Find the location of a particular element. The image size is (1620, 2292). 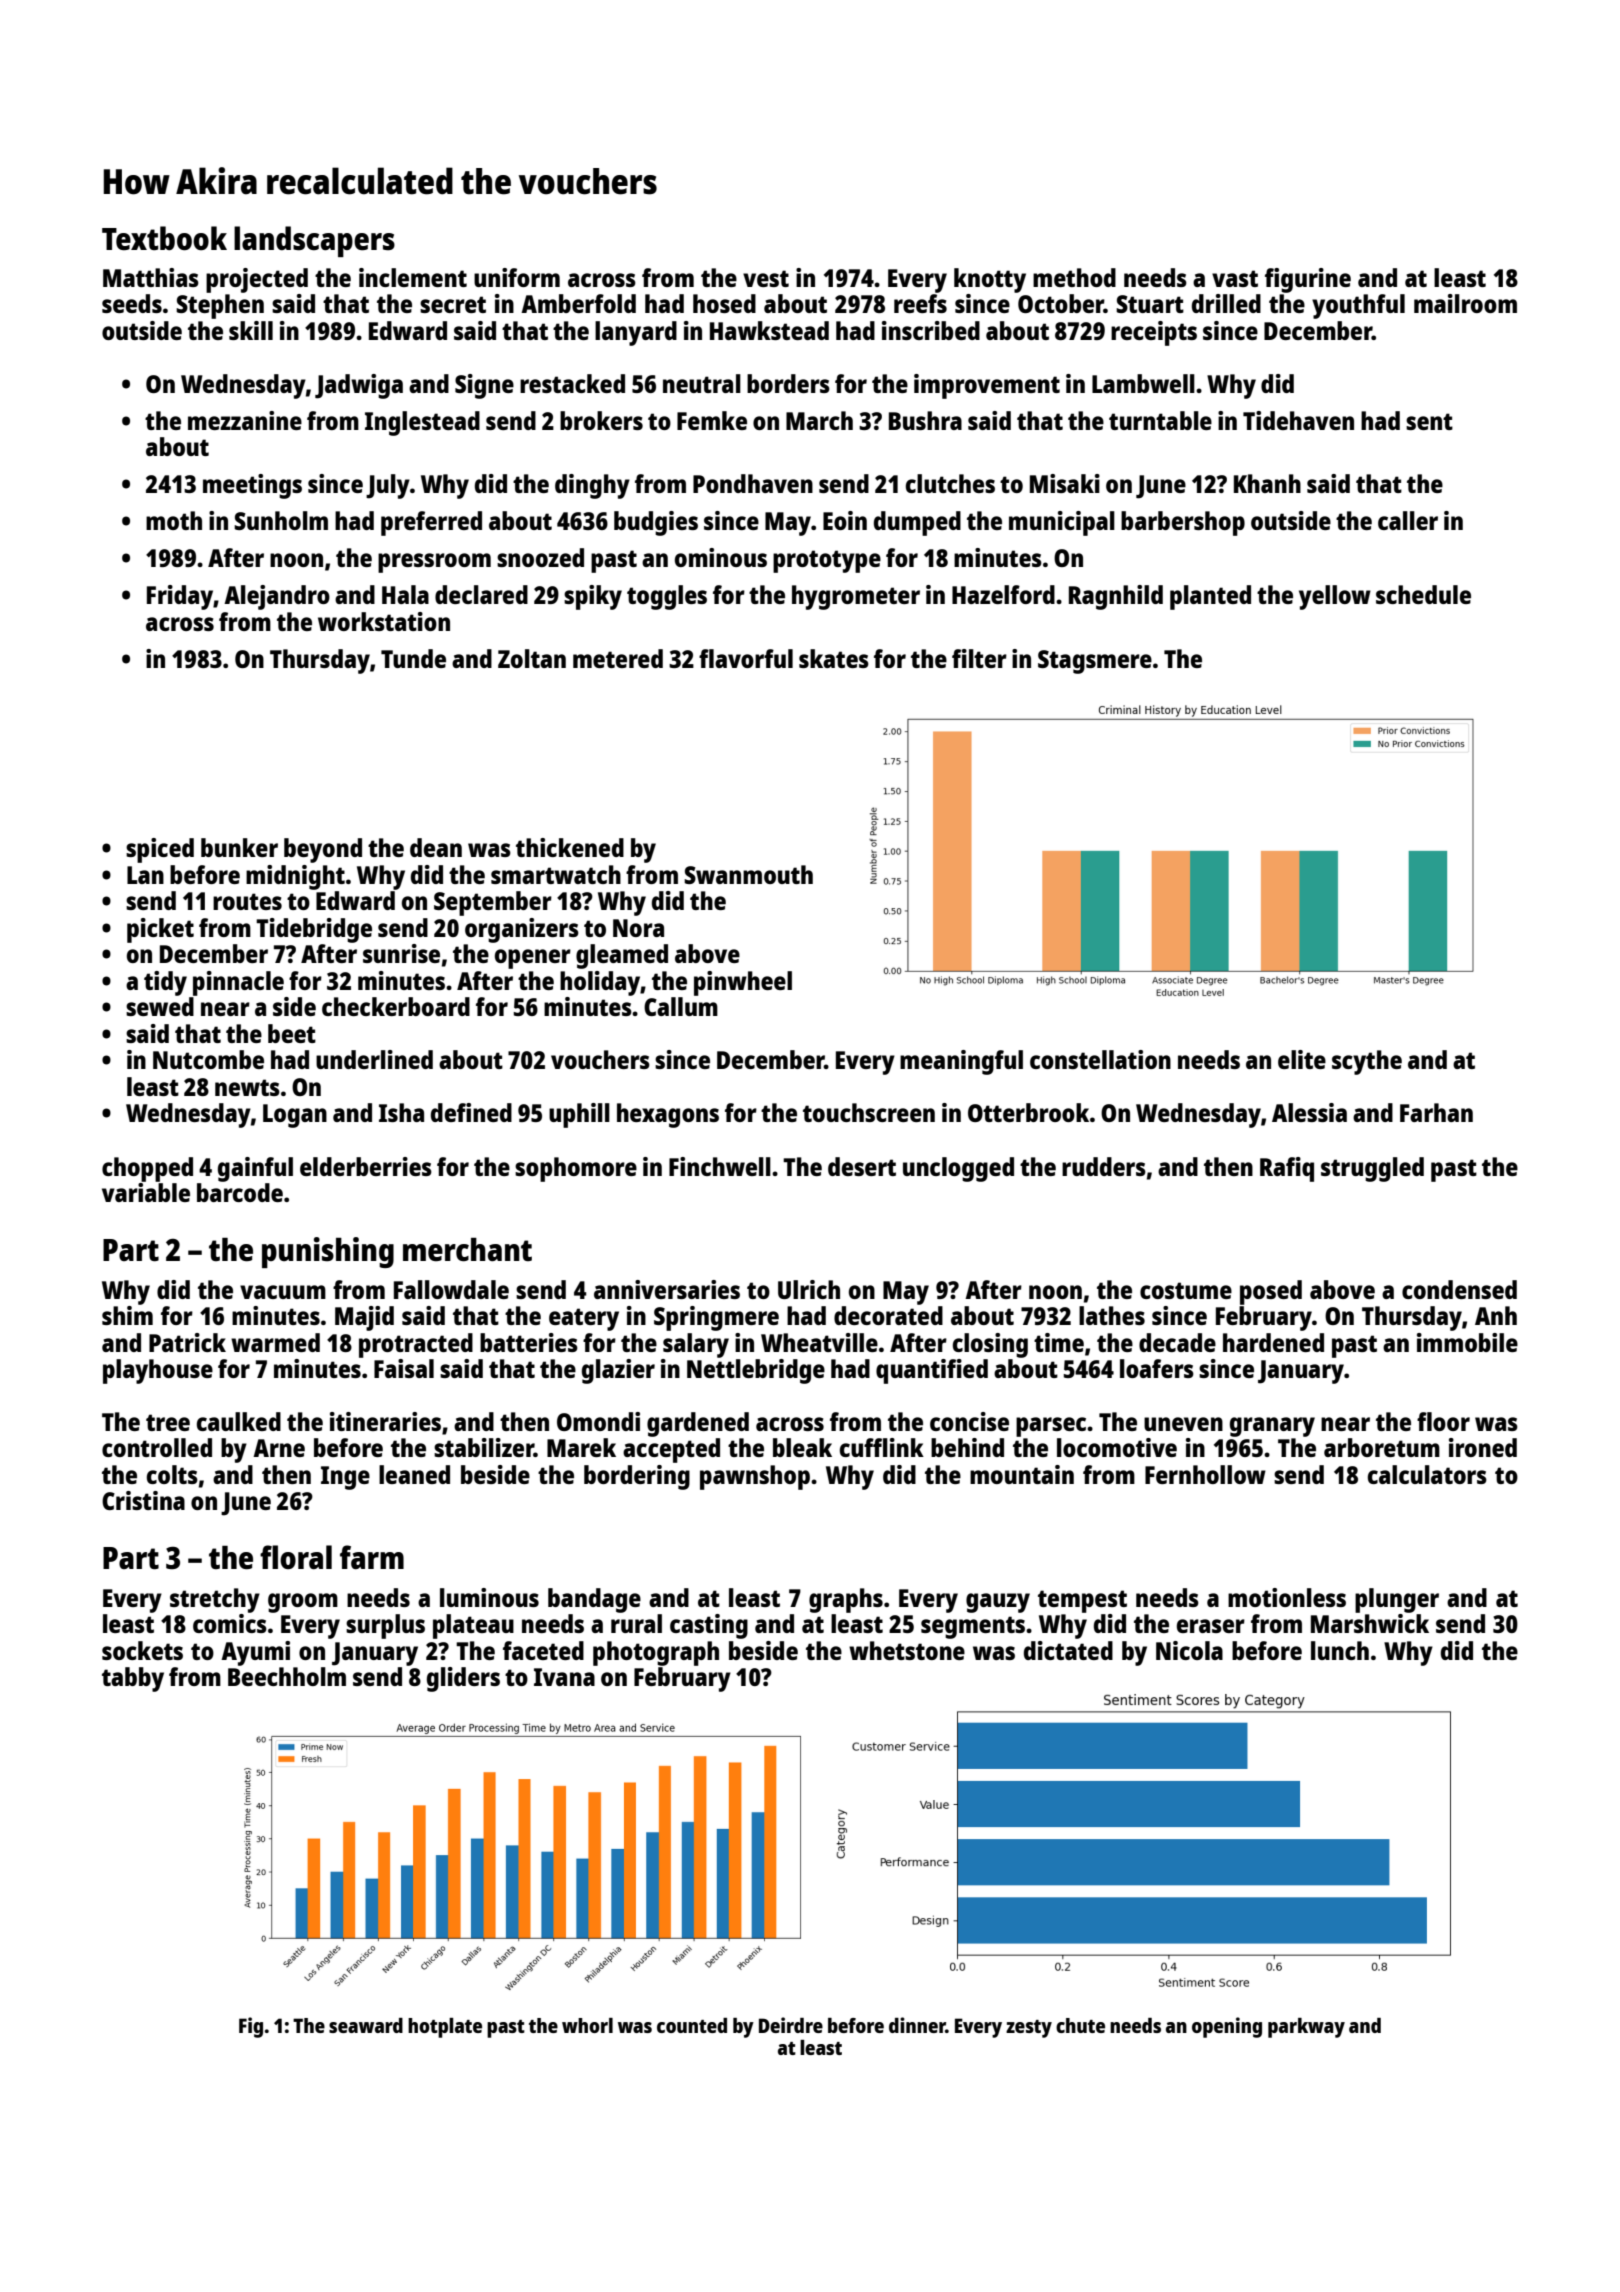

playhouse is located at coordinates (158, 1371).
